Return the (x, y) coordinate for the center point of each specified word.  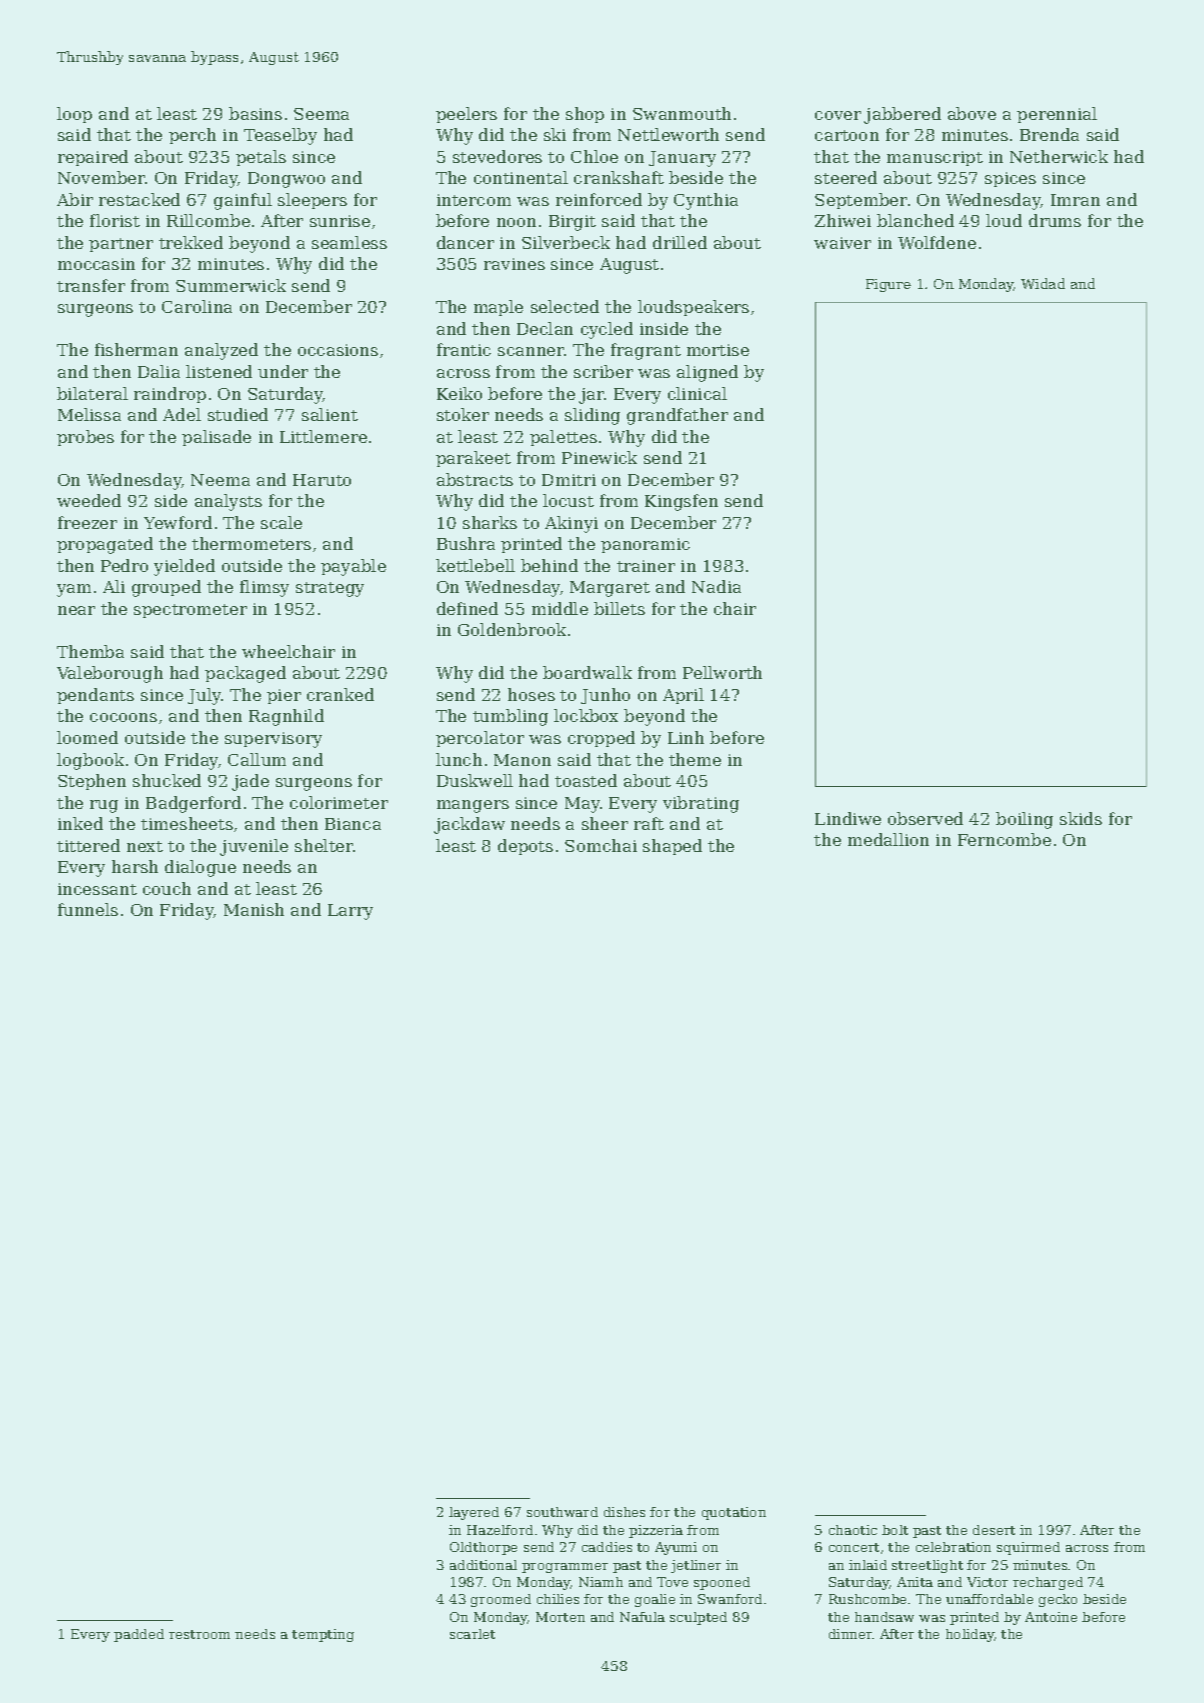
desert (994, 1530)
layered (474, 1513)
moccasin (96, 264)
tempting (323, 1635)
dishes (624, 1512)
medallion (888, 839)
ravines (514, 264)
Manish (254, 909)
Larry (350, 912)
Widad (1043, 283)
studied (238, 414)
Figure (888, 285)
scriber (603, 371)
